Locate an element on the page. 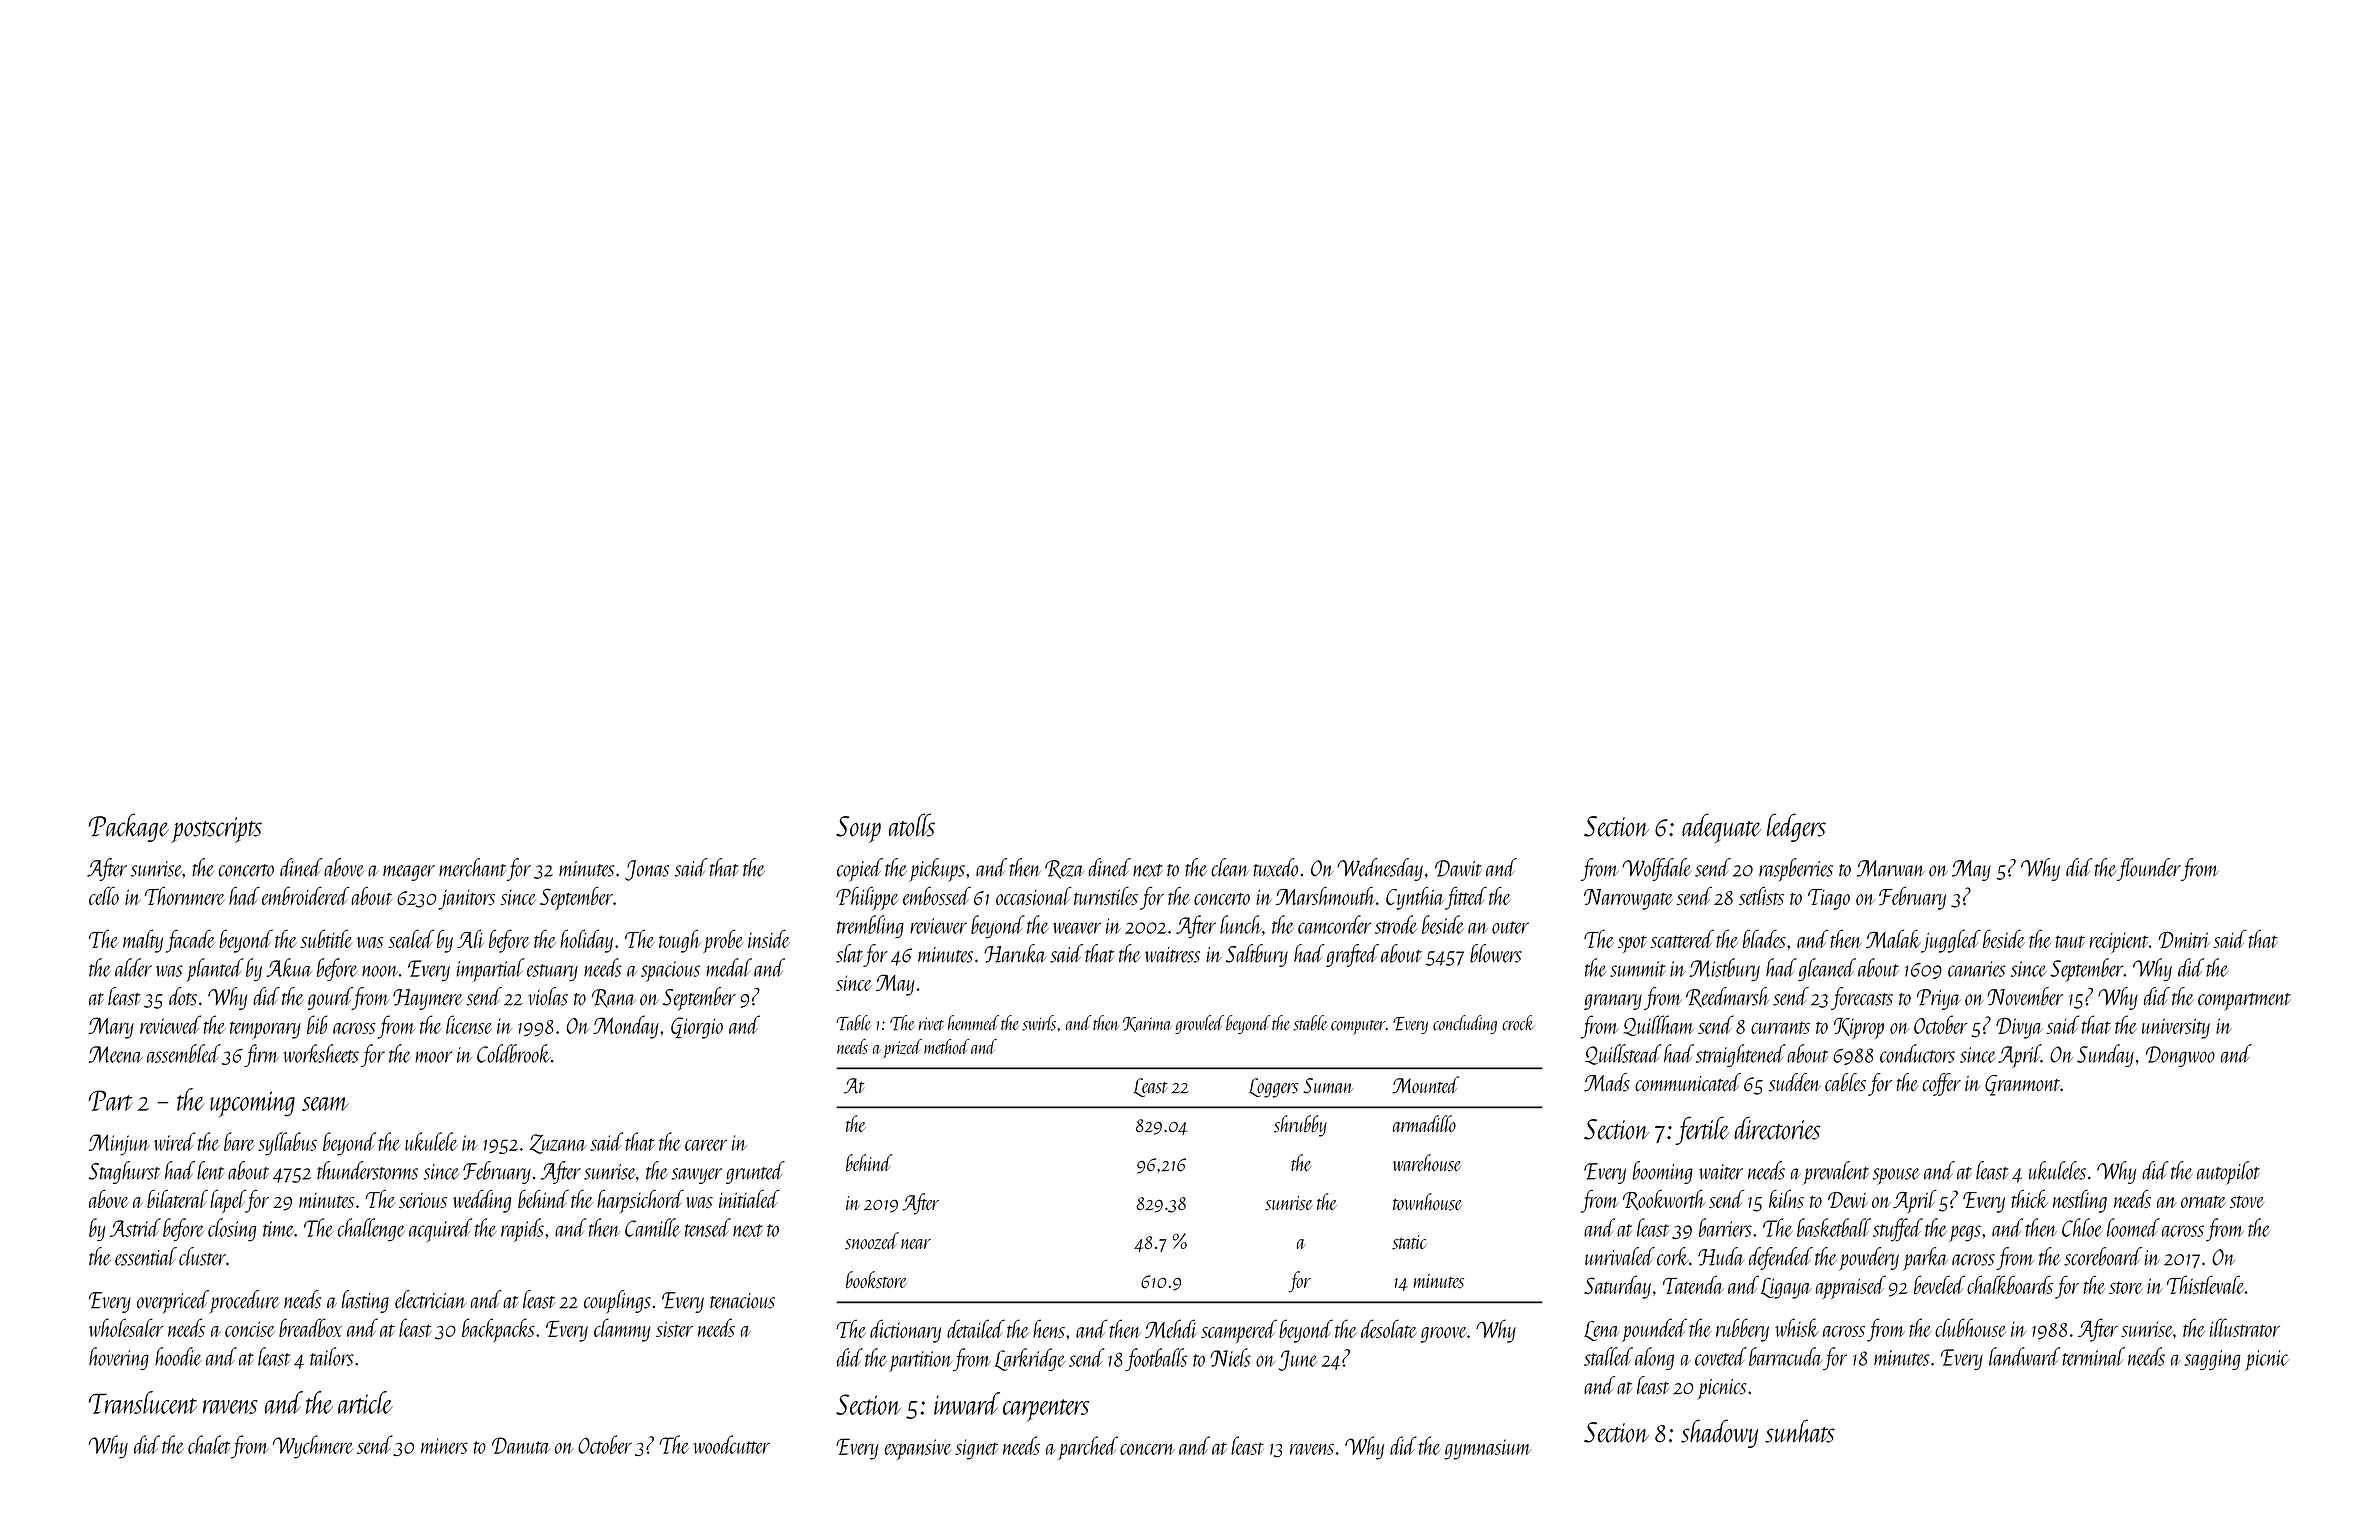 Image resolution: width=2379 pixels, height=1539 pixels. Translucent is located at coordinates (143, 1402).
